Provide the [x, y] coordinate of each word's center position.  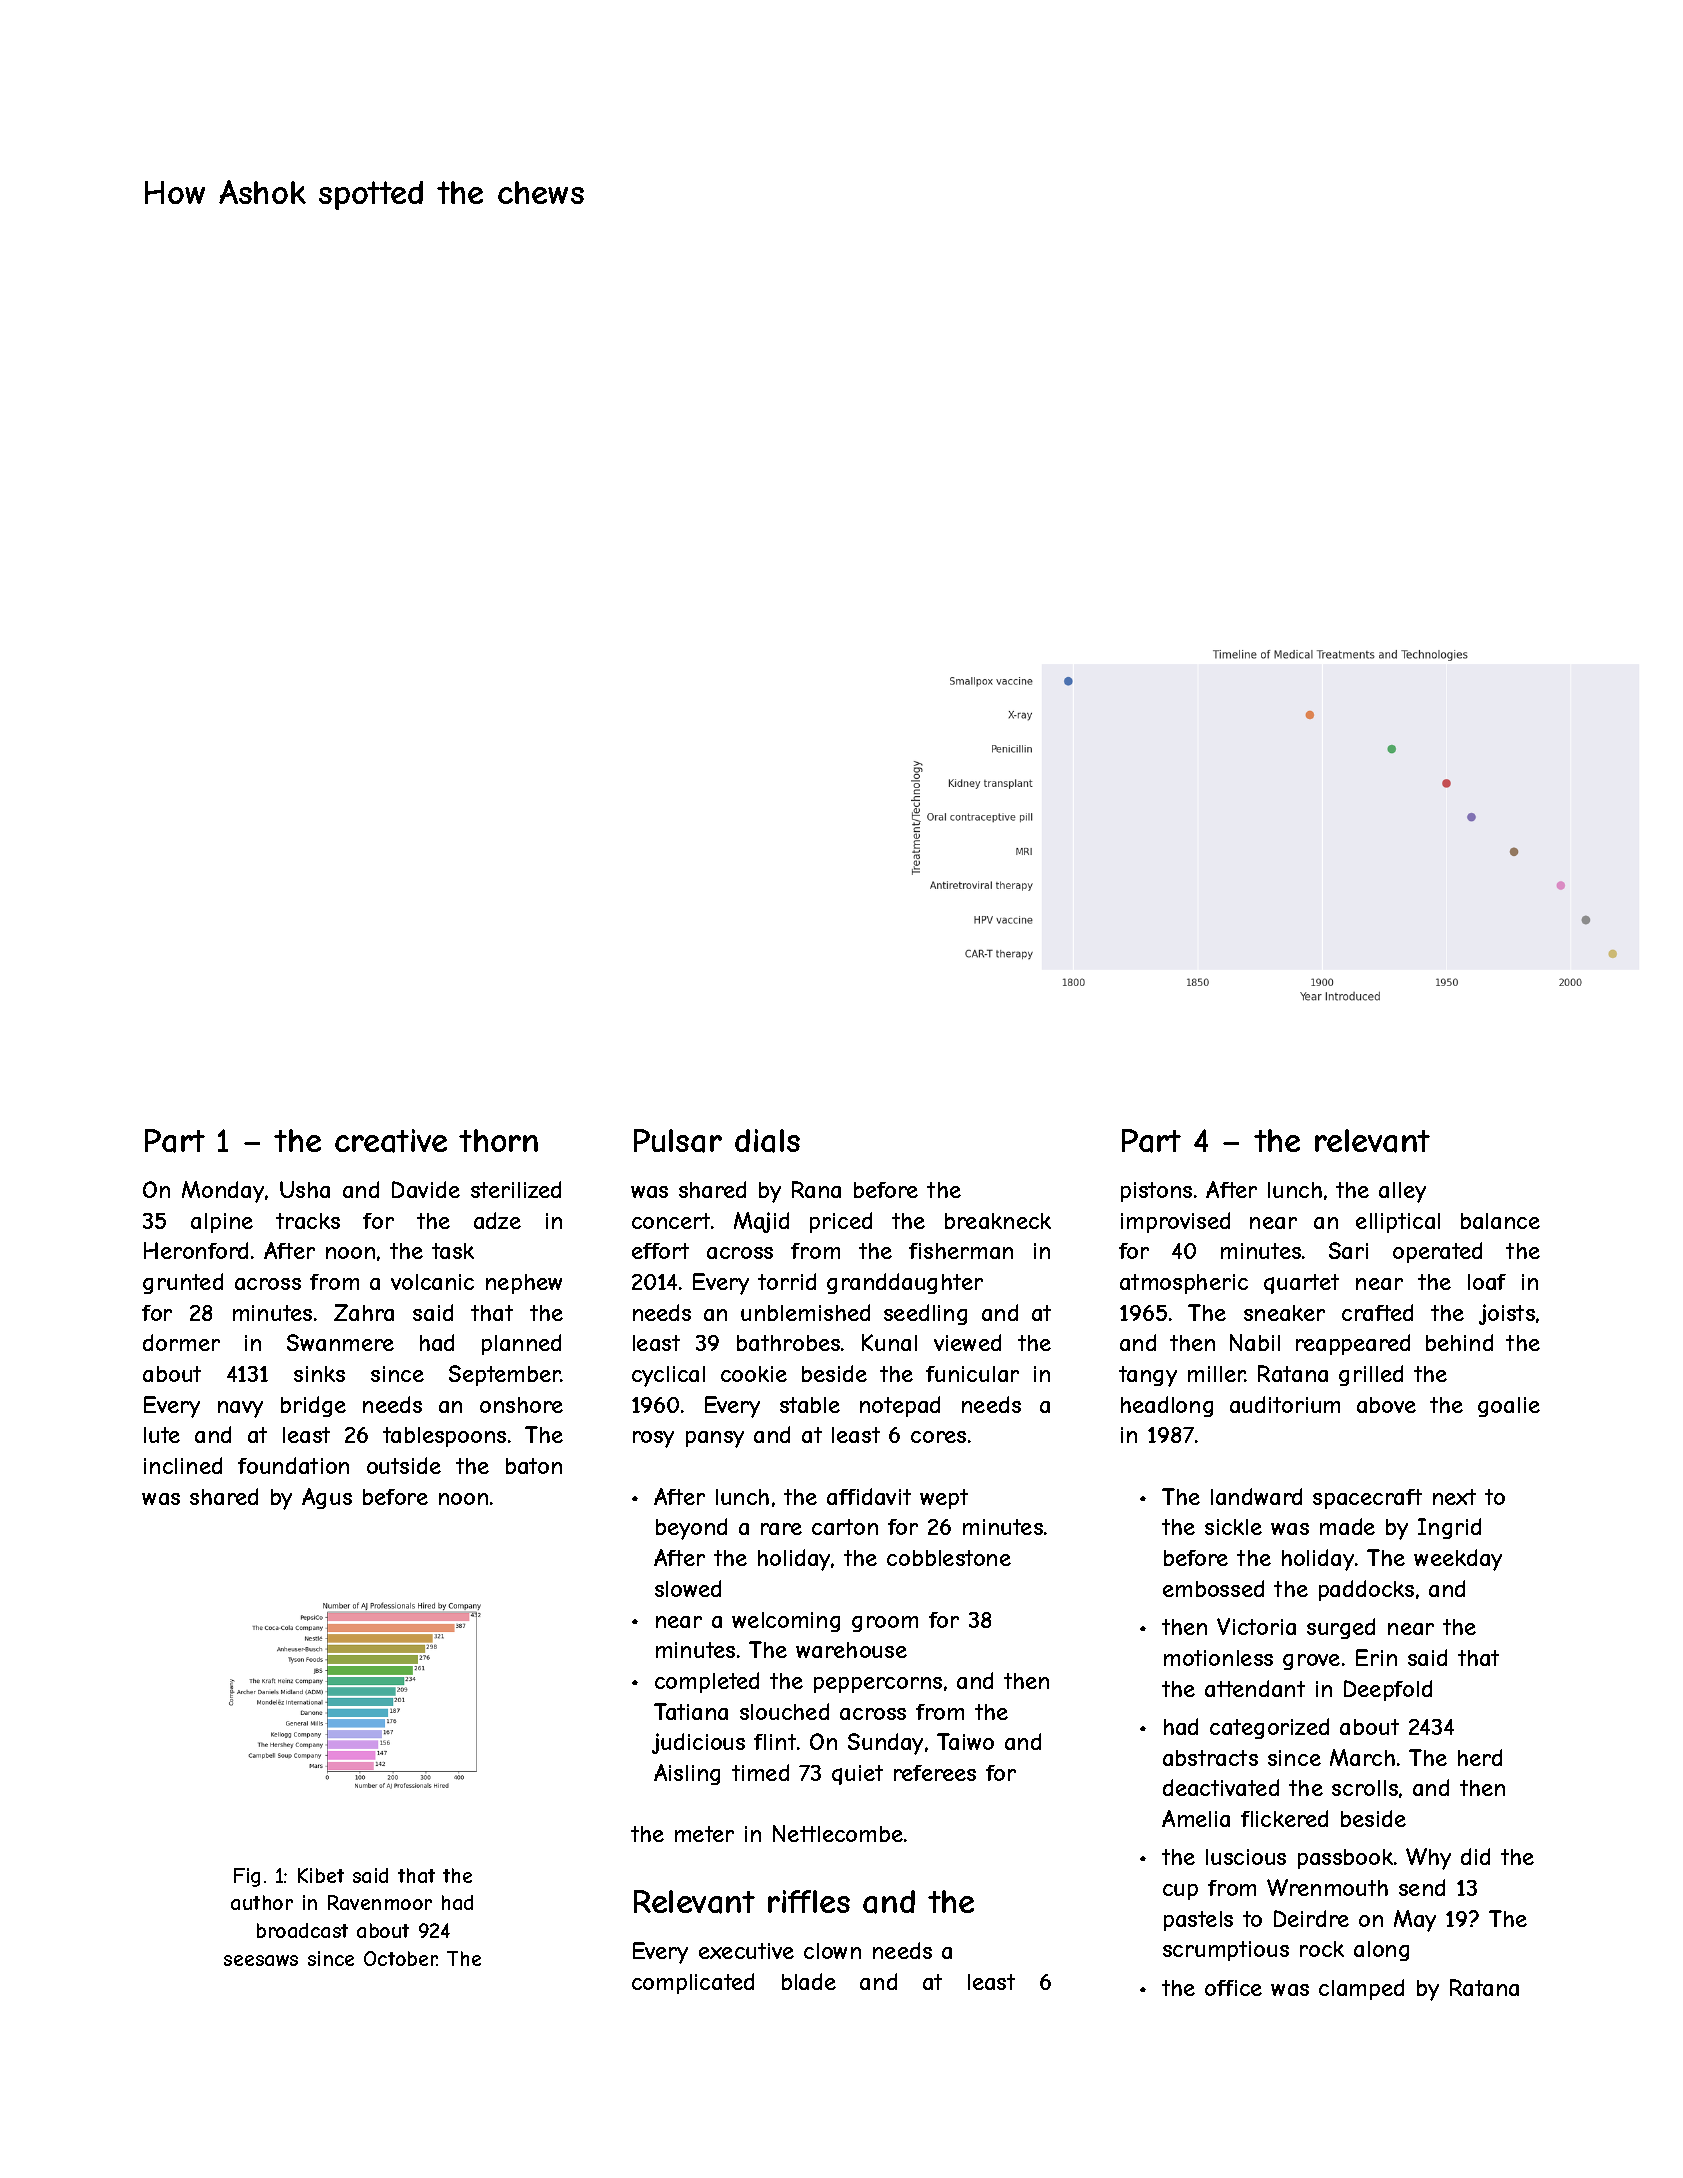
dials [767, 1141]
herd [1480, 1757]
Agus [327, 1498]
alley [1402, 1192]
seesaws [261, 1960]
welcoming [786, 1622]
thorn [498, 1140]
